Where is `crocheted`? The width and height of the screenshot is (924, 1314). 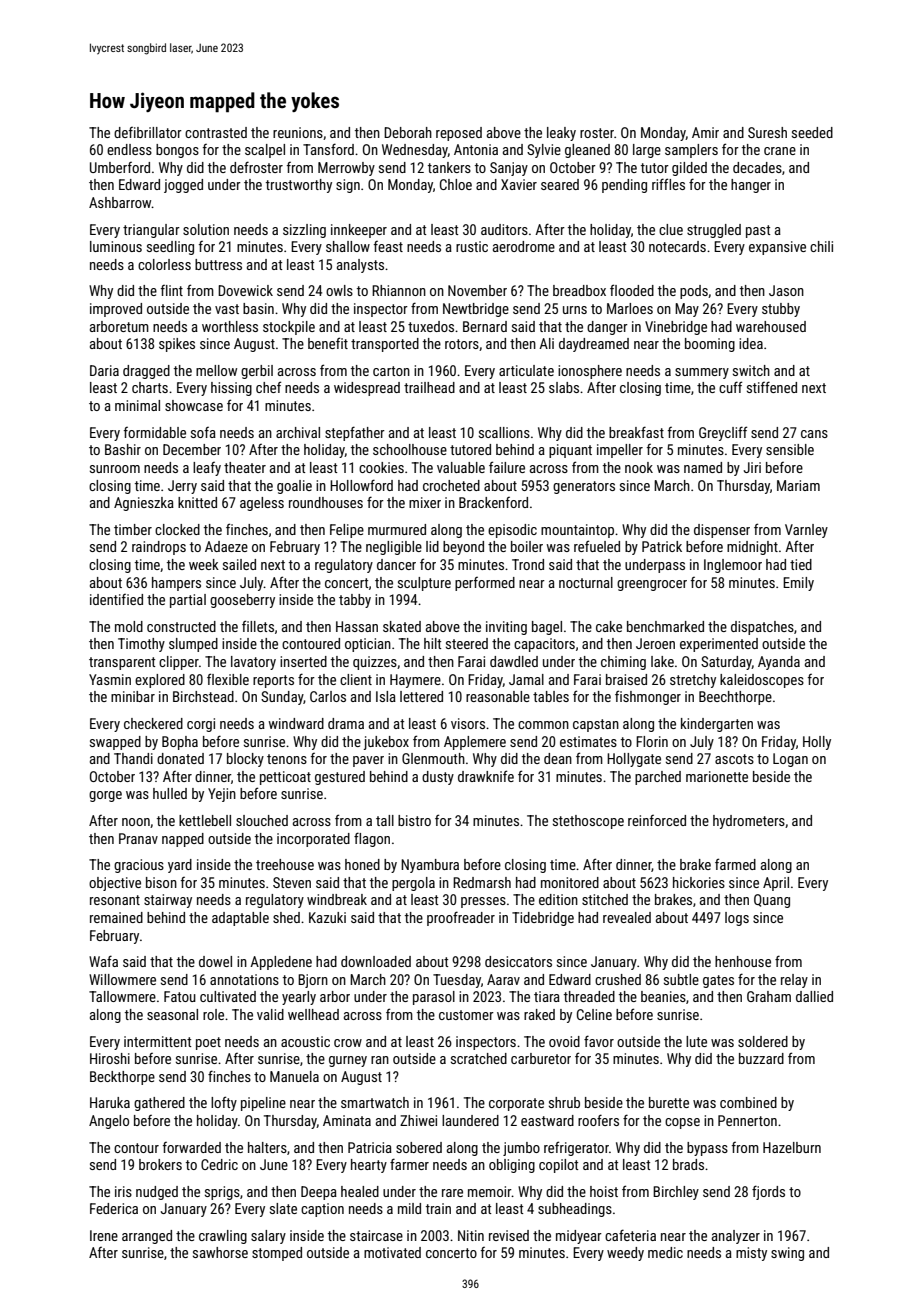 crocheted is located at coordinates (451, 485).
